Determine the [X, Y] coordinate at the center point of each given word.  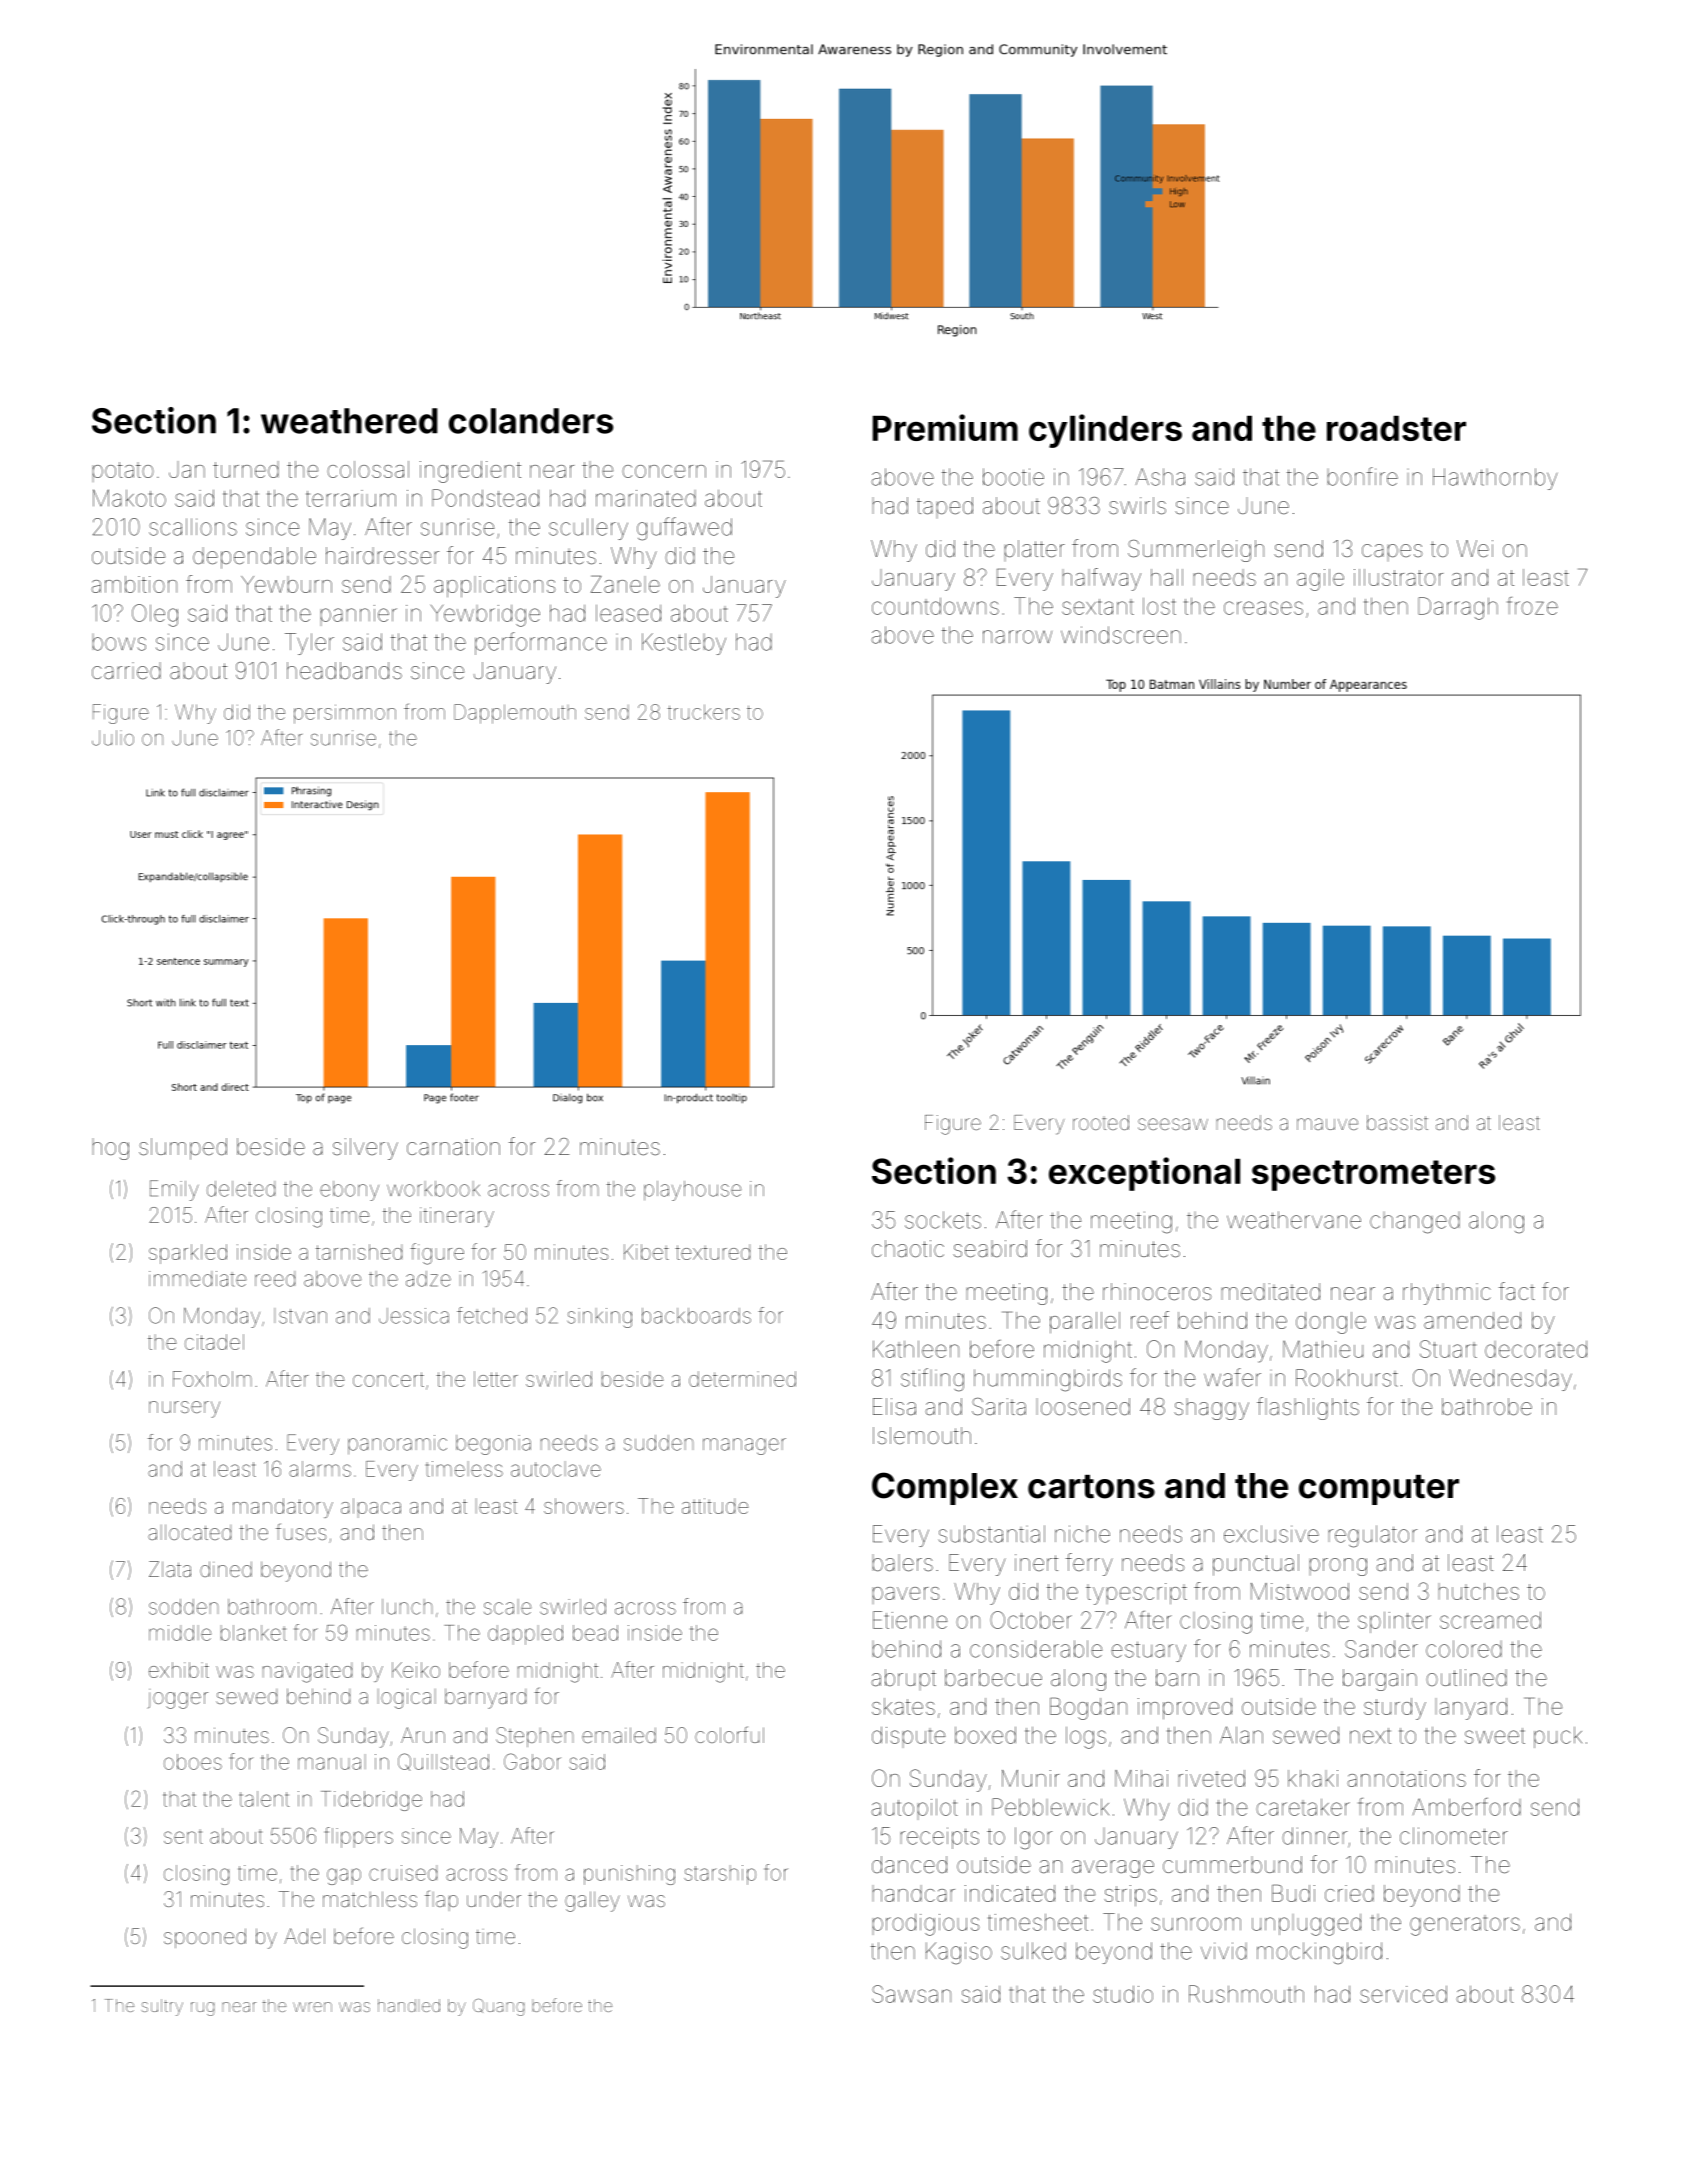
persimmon [345, 714]
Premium [945, 427]
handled [409, 2005]
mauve [1327, 1124]
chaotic [908, 1249]
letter [496, 1379]
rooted [1101, 1122]
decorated [1536, 1349]
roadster [1396, 428]
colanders [531, 421]
